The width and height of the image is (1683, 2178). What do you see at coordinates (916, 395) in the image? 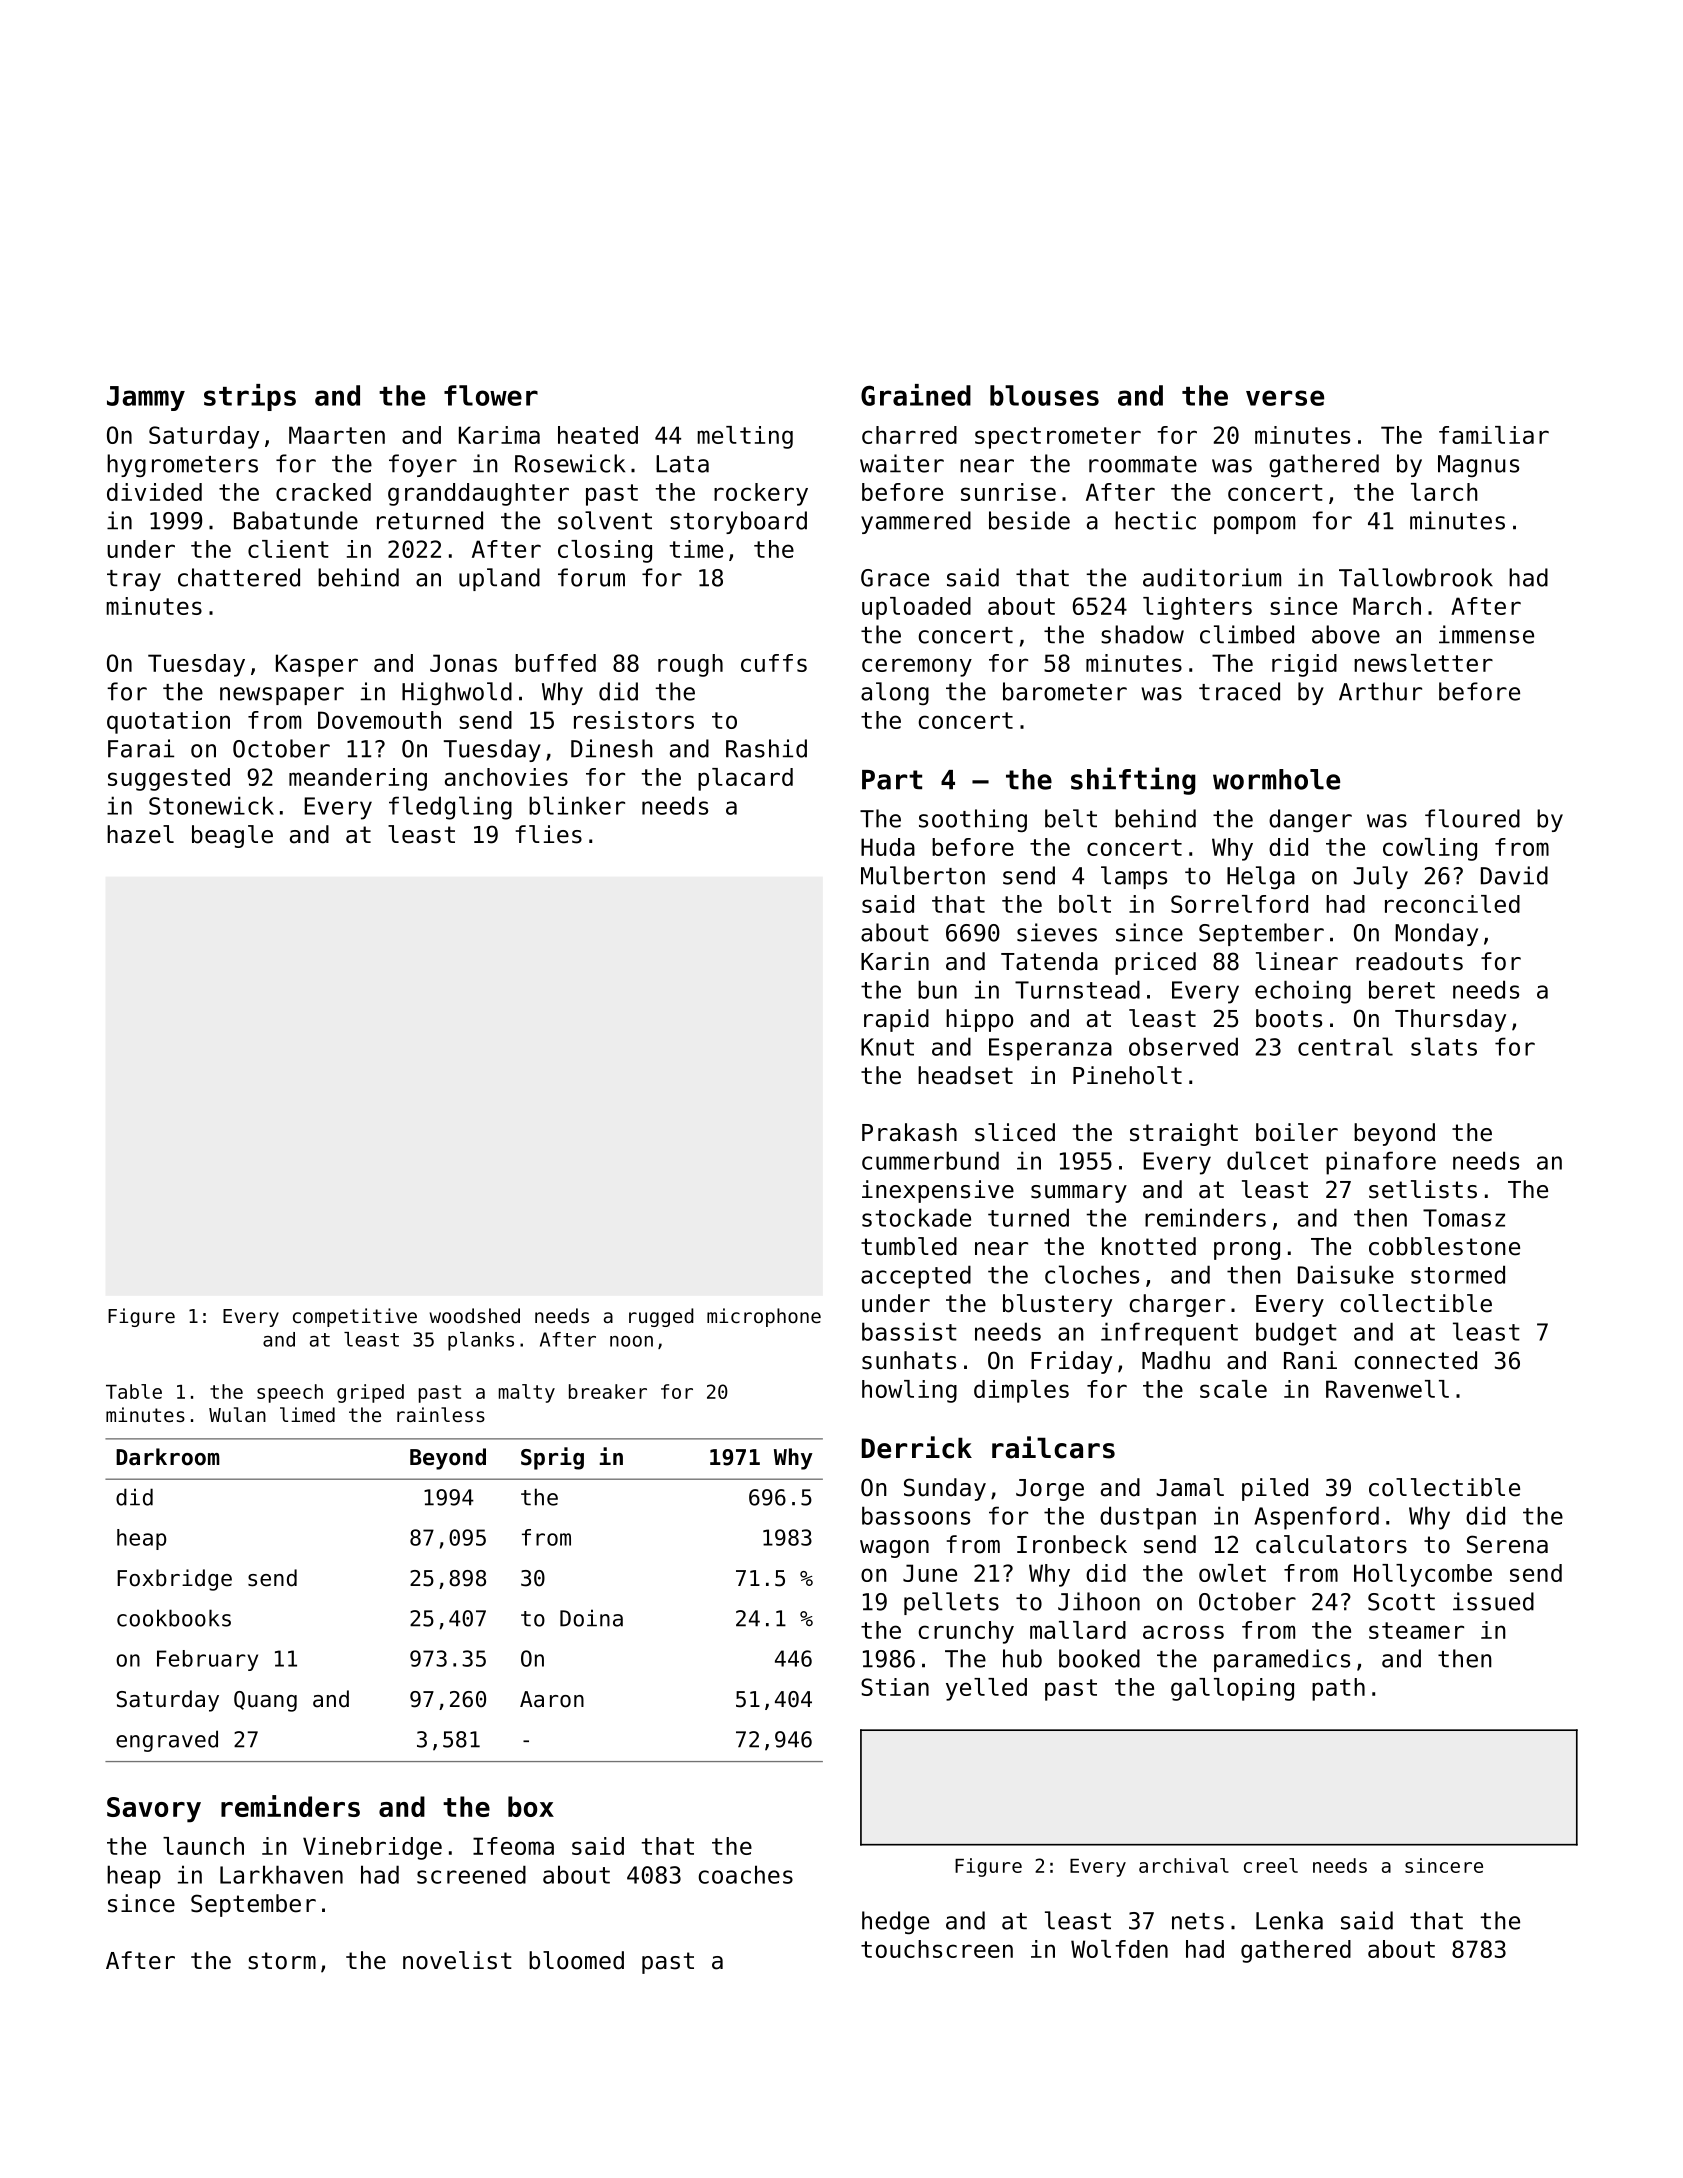
I see `Grained` at bounding box center [916, 395].
